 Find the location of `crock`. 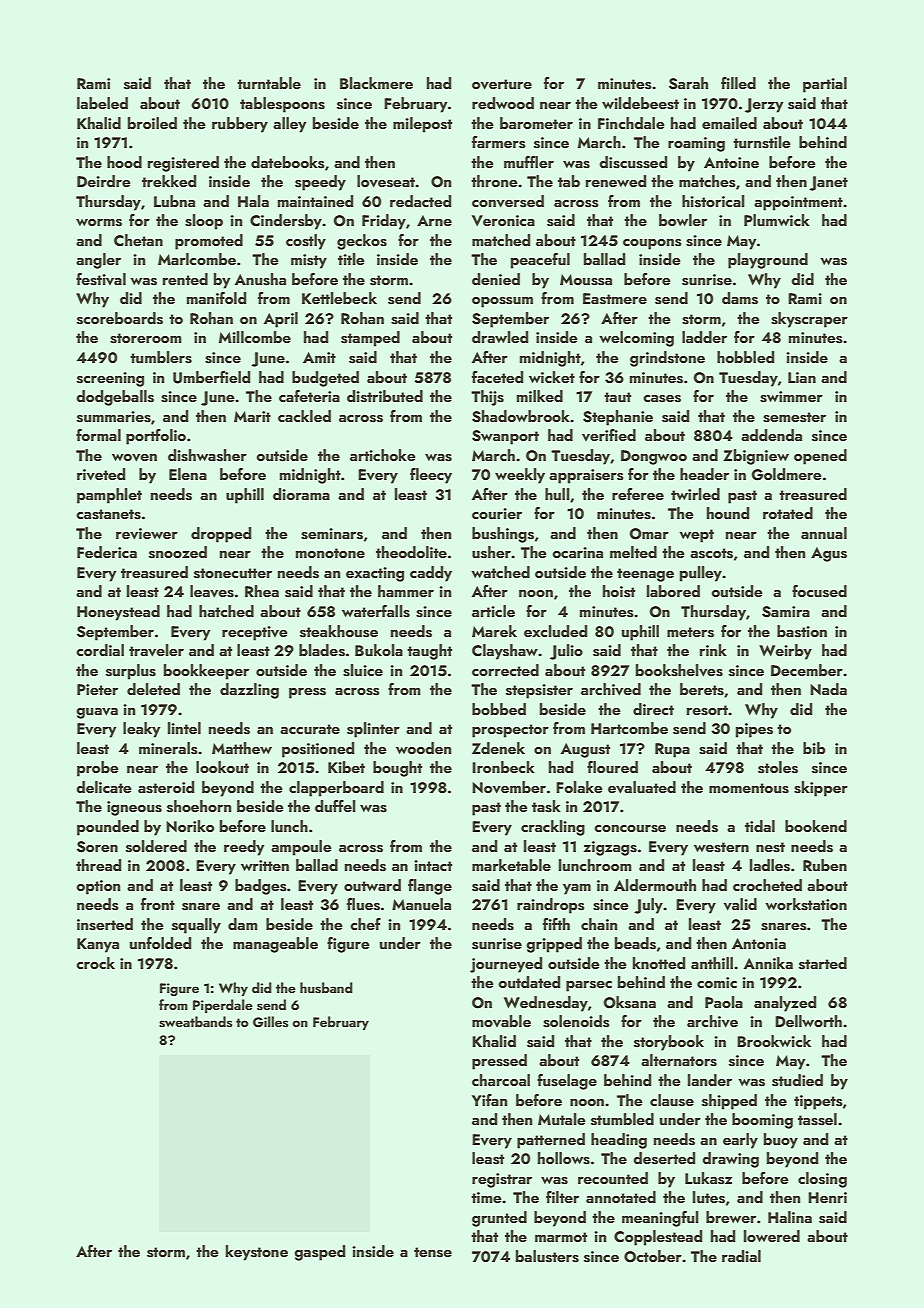

crock is located at coordinates (95, 963).
